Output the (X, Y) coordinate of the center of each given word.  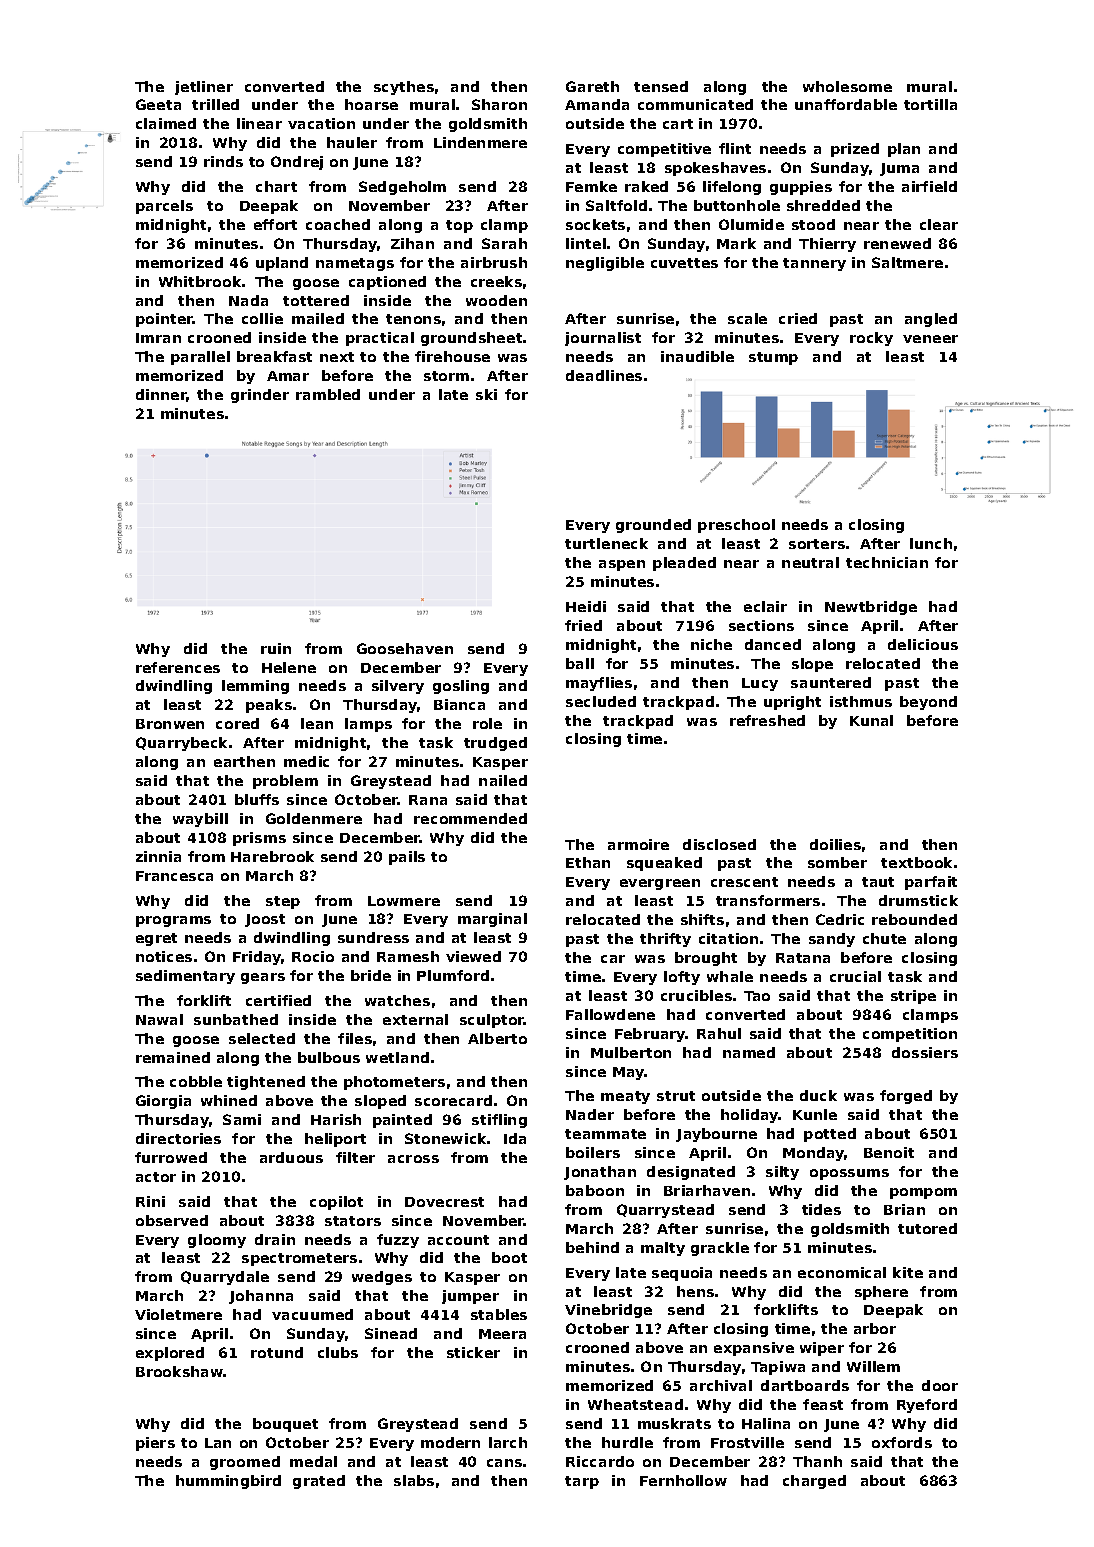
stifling (499, 1121)
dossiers (925, 1052)
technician (887, 562)
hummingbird (228, 1482)
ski (486, 394)
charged (814, 1482)
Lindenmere (480, 142)
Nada (248, 300)
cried (798, 318)
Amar (288, 376)
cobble (196, 1081)
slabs (414, 1480)
